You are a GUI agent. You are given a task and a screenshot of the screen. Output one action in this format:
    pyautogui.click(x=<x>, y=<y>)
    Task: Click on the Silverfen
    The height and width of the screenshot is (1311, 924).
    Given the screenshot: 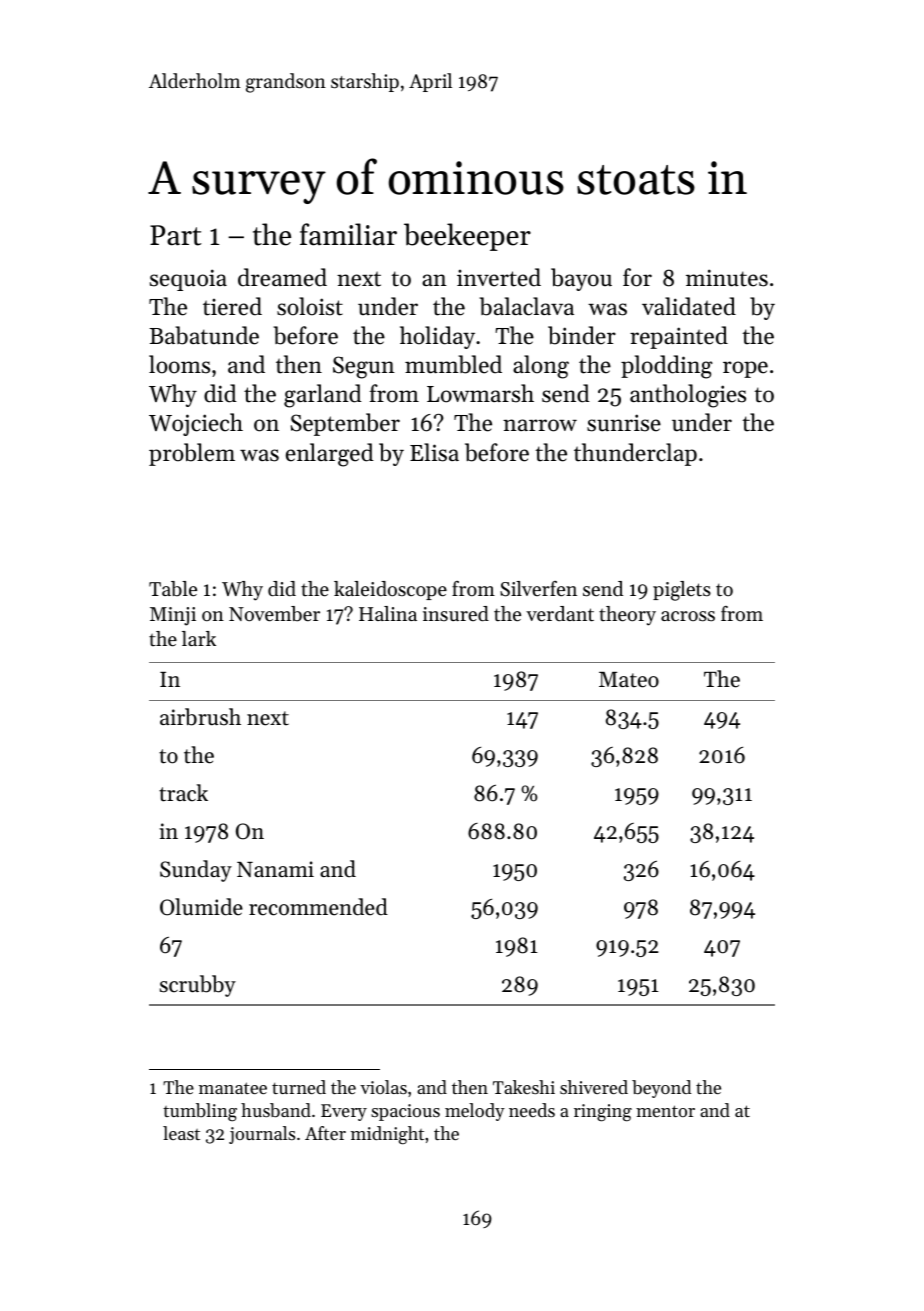 What is the action you would take?
    pyautogui.click(x=538, y=589)
